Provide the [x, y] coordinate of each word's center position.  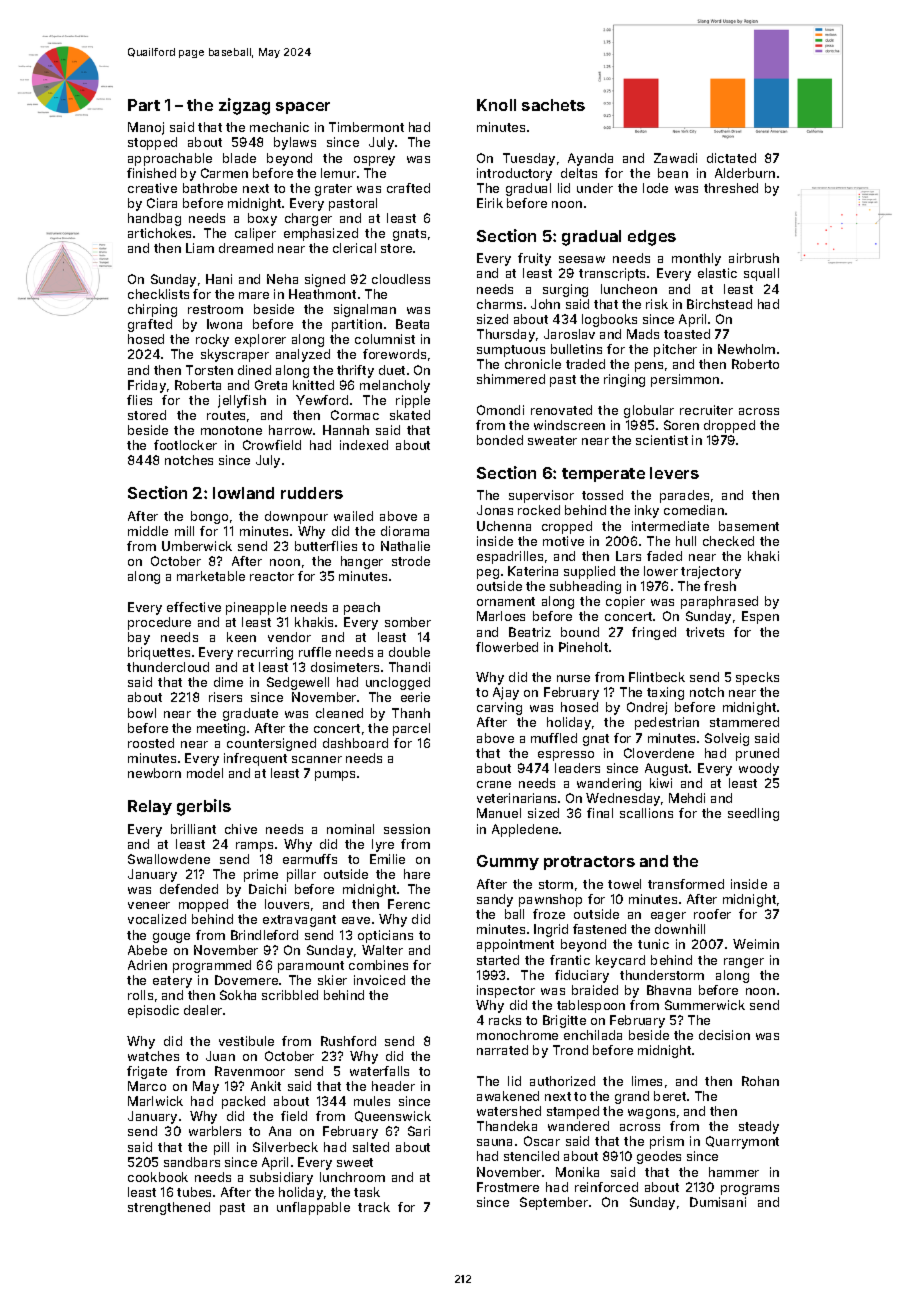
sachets [553, 105]
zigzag [244, 106]
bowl [142, 713]
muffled [554, 738]
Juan [220, 1056]
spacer [303, 108]
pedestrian [667, 723]
